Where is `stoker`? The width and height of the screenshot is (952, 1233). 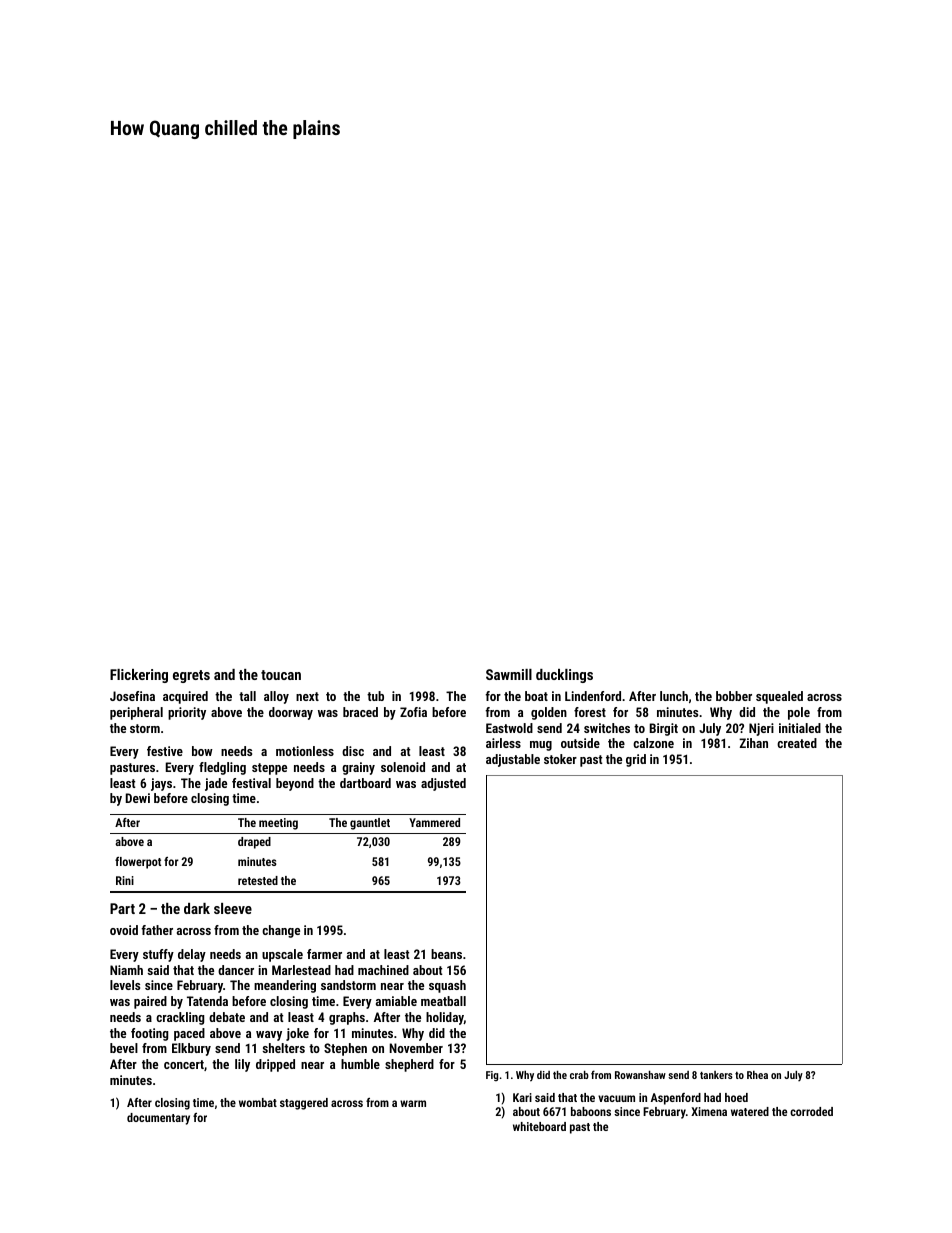
stoker is located at coordinates (560, 759).
